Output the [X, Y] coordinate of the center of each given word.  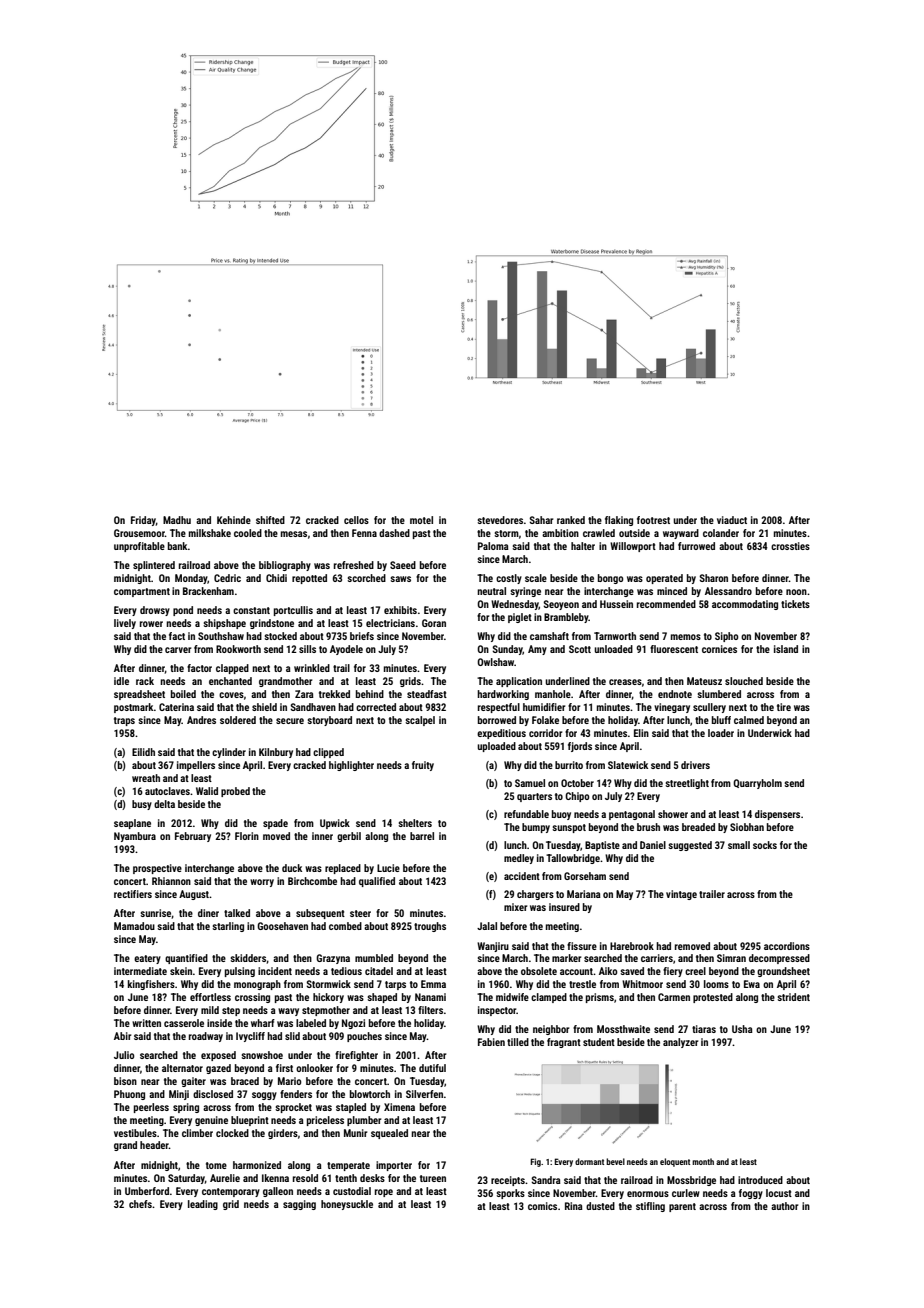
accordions [787, 946]
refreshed [354, 565]
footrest [653, 520]
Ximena [399, 1107]
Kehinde [234, 520]
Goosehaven [282, 926]
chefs [140, 1204]
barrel [422, 836]
